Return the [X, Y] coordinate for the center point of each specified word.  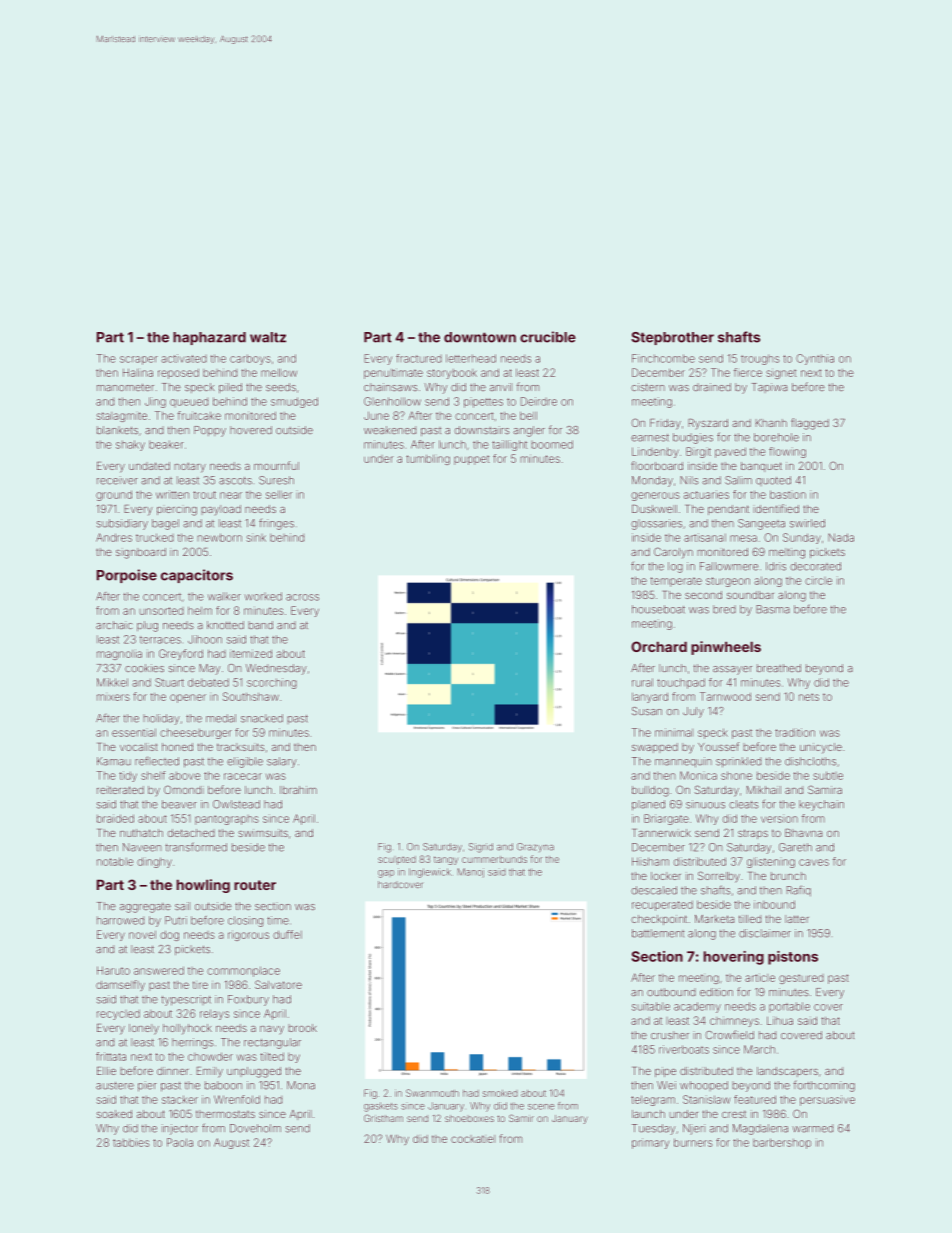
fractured [419, 358]
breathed [779, 668]
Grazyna [535, 847]
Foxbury [248, 1000]
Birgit [698, 452]
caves [814, 862]
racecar [243, 776]
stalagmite [122, 417]
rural [642, 682]
